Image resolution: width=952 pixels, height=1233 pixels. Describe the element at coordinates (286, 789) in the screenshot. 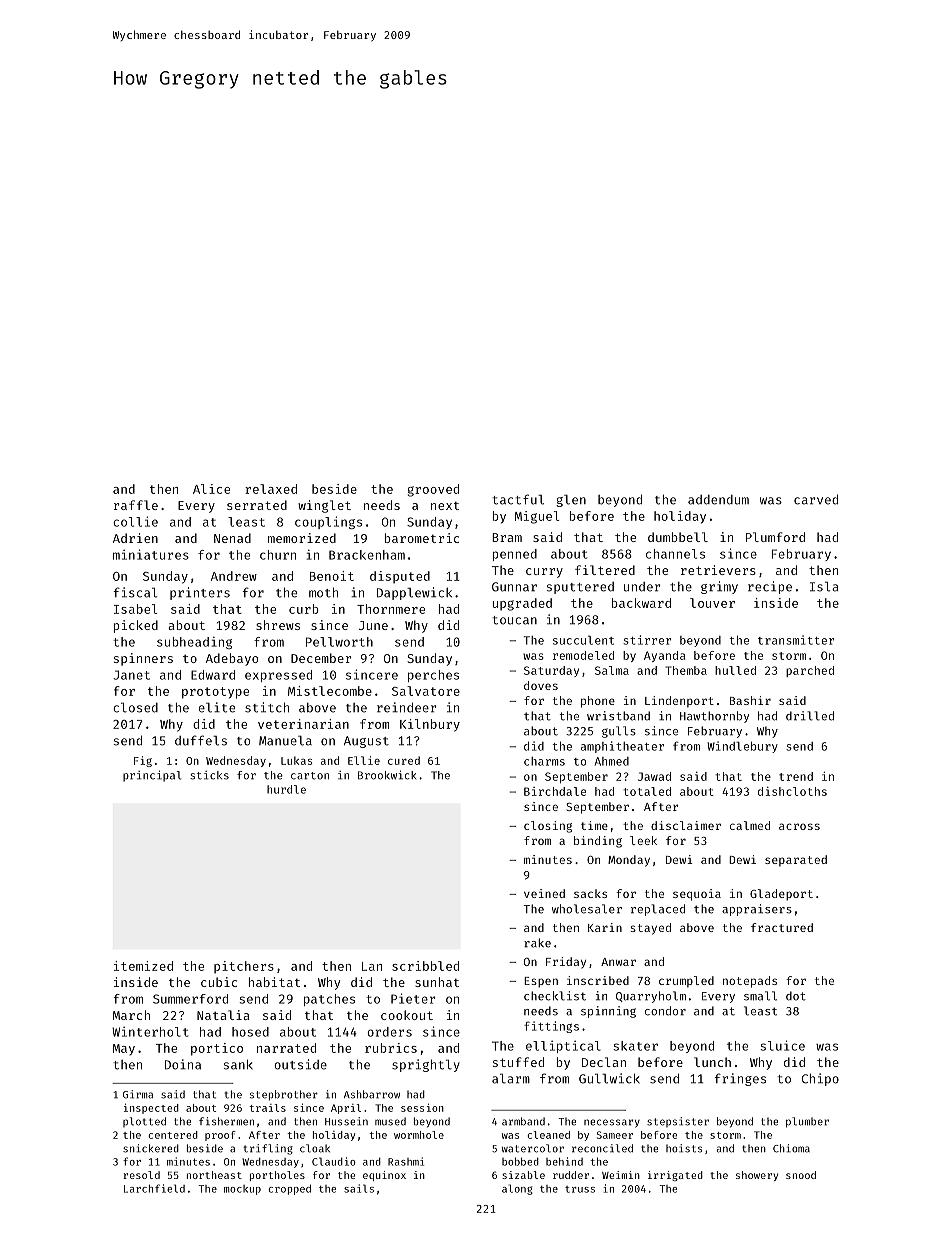

I see `hurdle` at that location.
